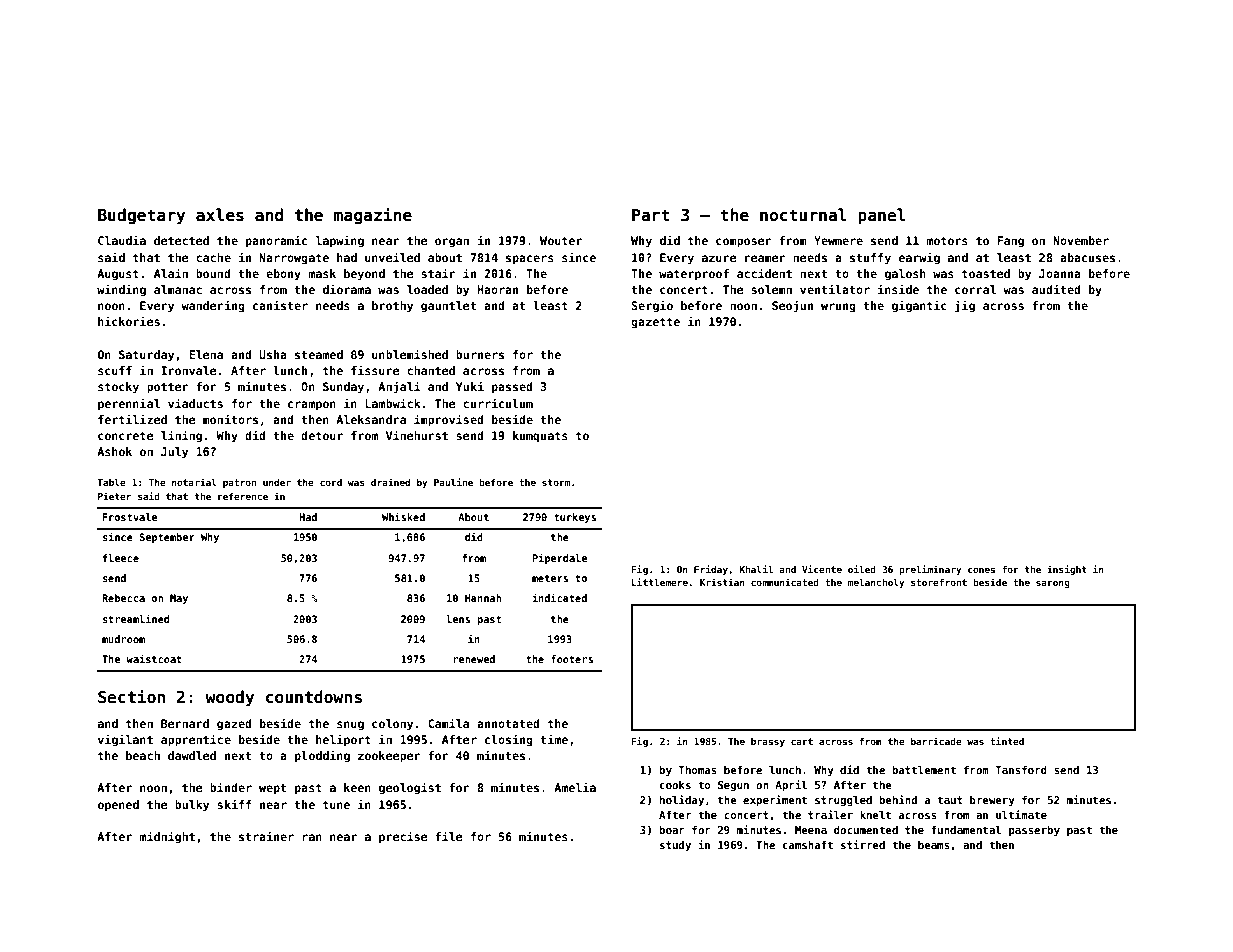 Image resolution: width=1233 pixels, height=952 pixels. Describe the element at coordinates (876, 583) in the image. I see `melancholy` at that location.
